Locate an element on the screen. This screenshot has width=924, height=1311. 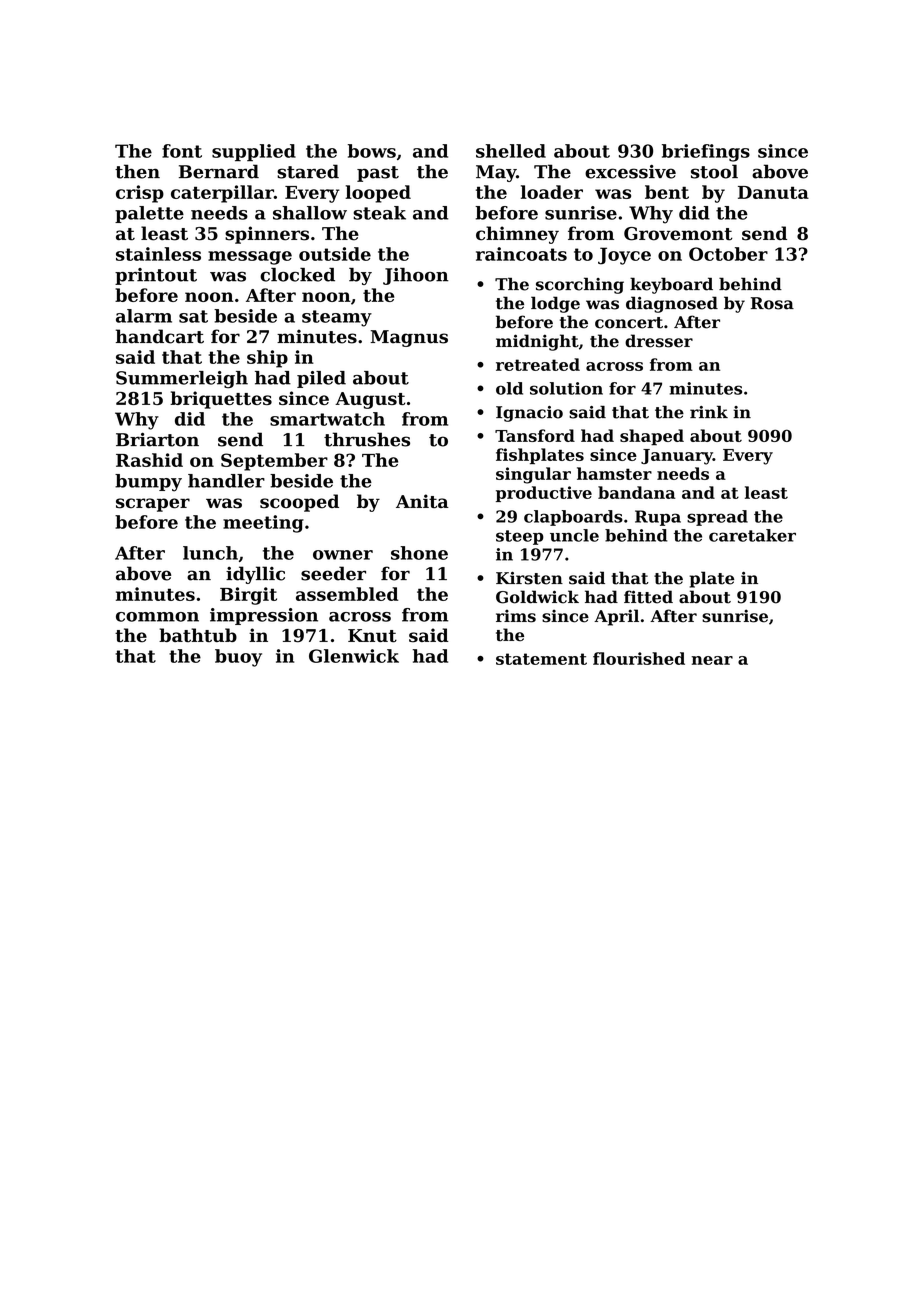
Magnus is located at coordinates (409, 338).
